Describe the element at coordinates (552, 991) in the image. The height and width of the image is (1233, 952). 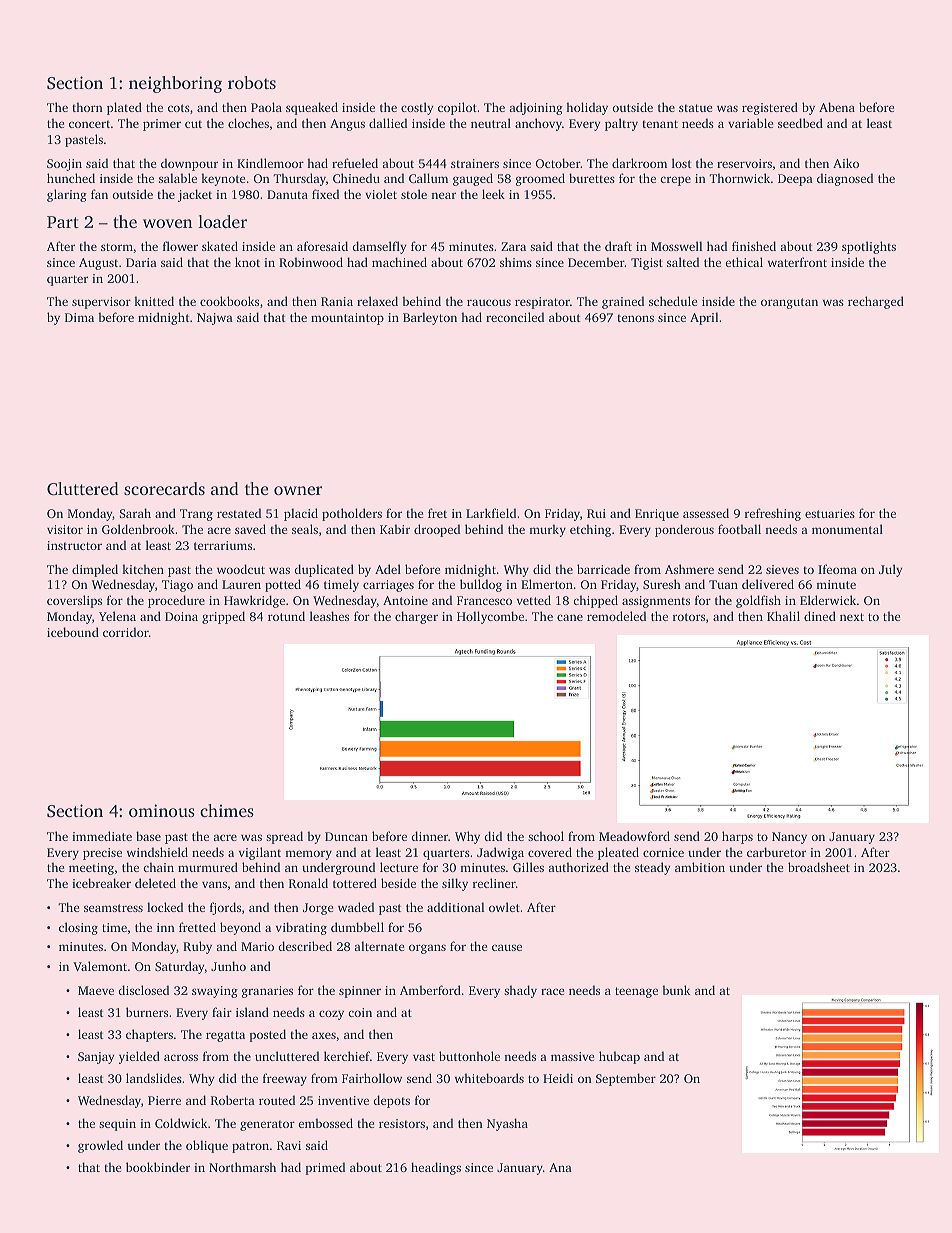
I see `race` at that location.
